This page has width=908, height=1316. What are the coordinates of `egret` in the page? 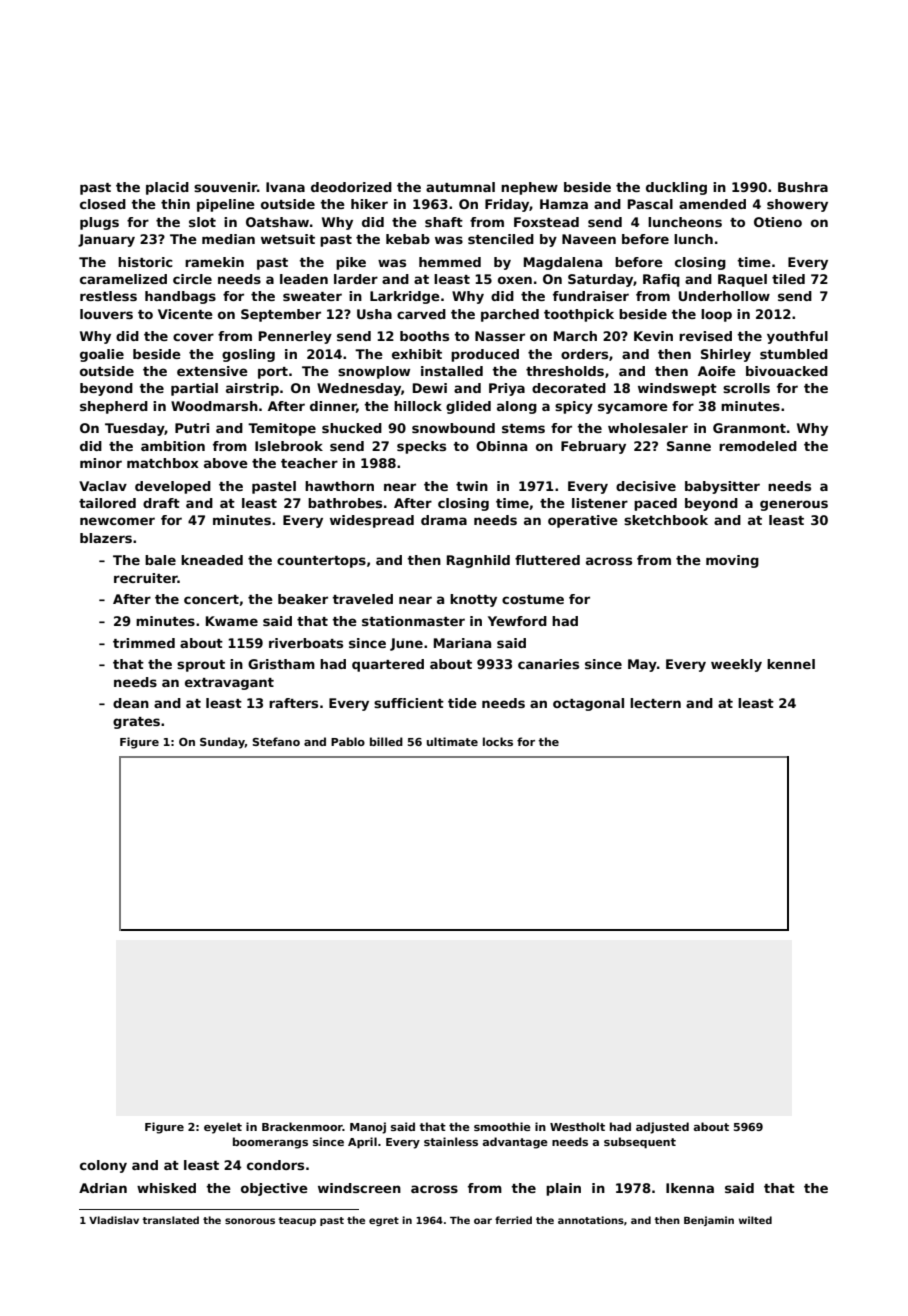 It's located at (384, 1221).
